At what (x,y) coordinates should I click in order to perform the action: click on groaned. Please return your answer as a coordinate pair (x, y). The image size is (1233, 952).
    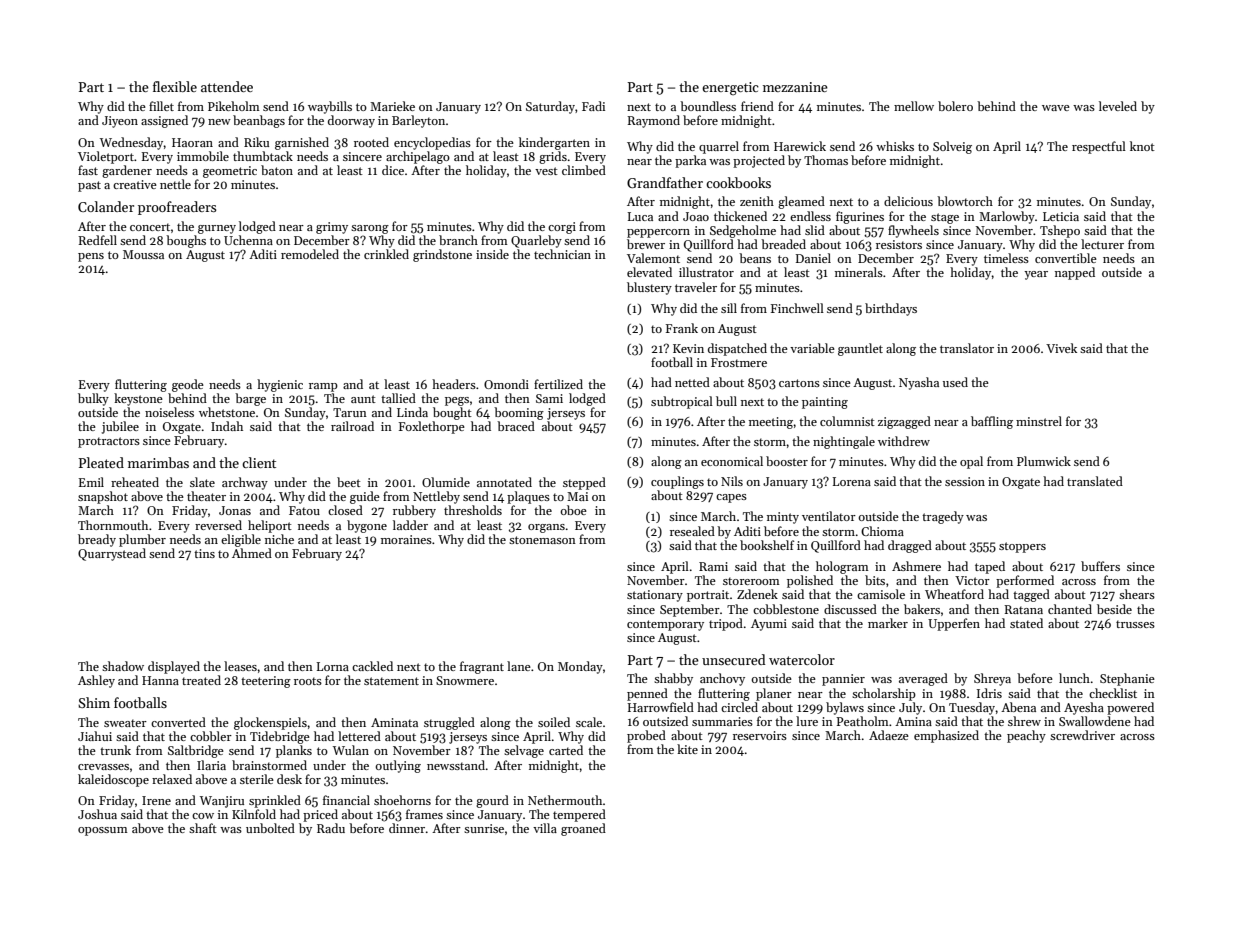
    Looking at the image, I should click on (583, 829).
